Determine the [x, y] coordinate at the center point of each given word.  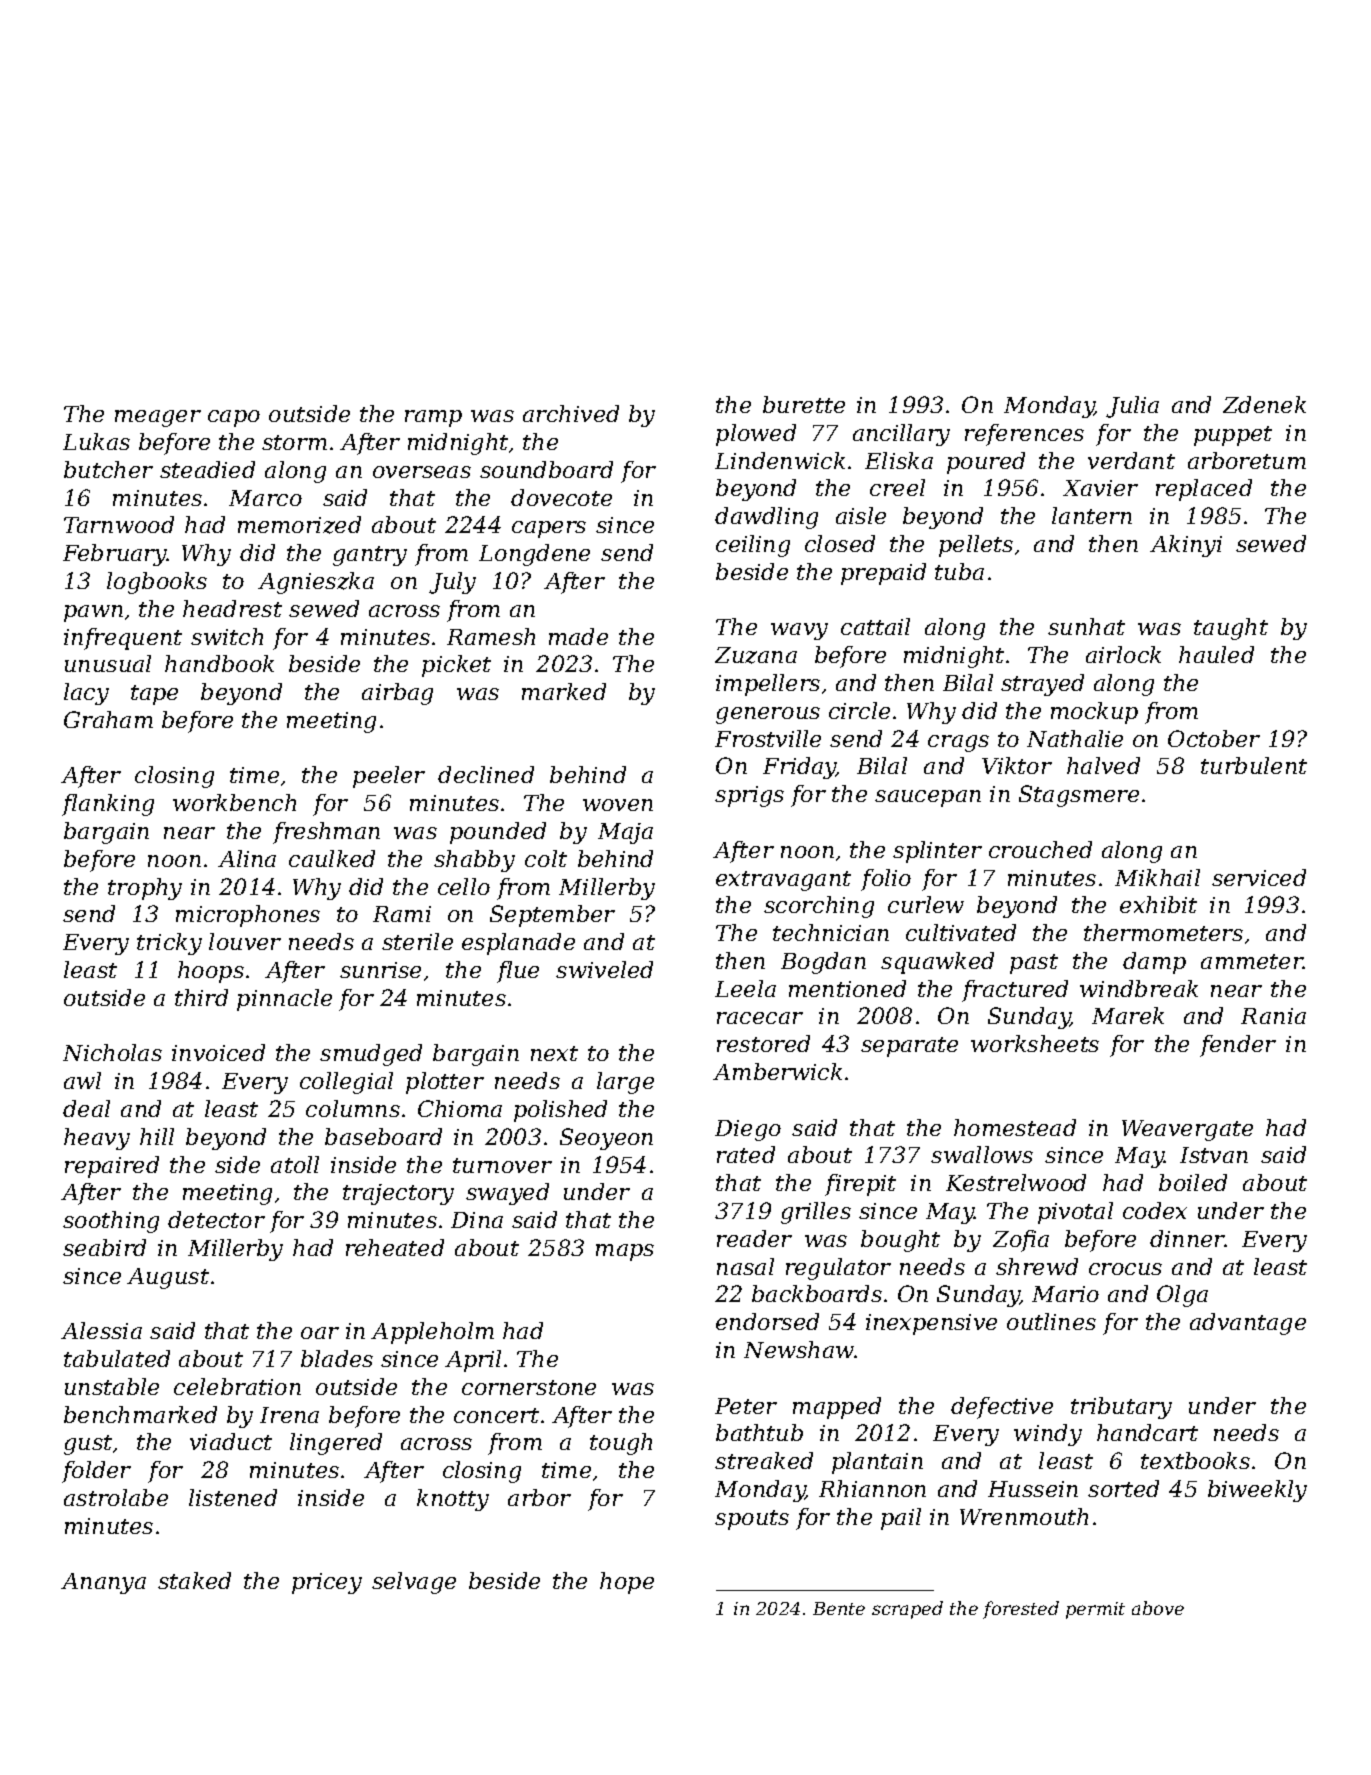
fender [1238, 1046]
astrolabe [116, 1497]
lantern [1092, 515]
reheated [395, 1247]
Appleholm [432, 1333]
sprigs [749, 796]
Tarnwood [119, 524]
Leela [745, 988]
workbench [234, 802]
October [1214, 738]
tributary [1121, 1408]
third [201, 997]
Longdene [534, 555]
